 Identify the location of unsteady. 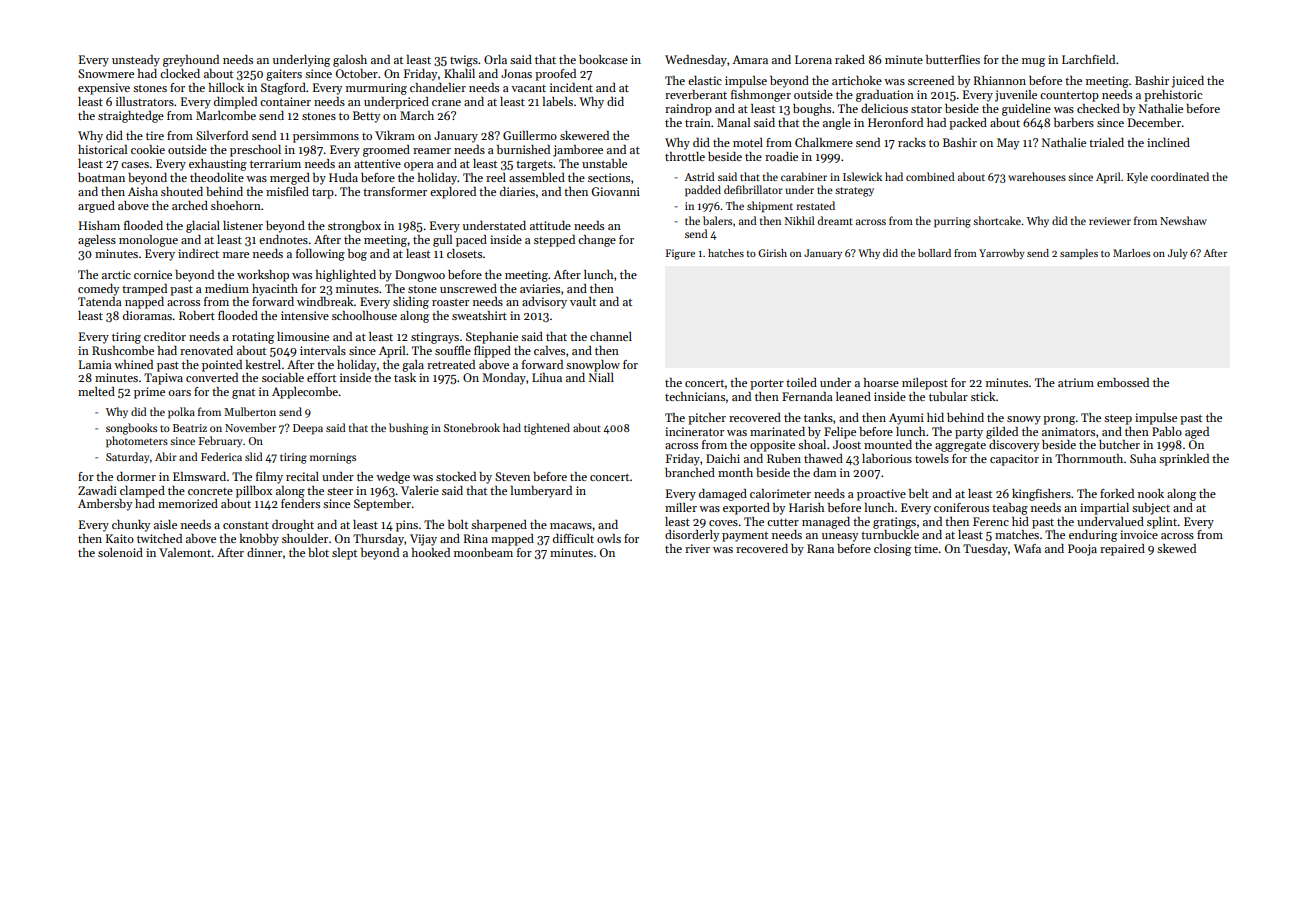
(136, 61).
